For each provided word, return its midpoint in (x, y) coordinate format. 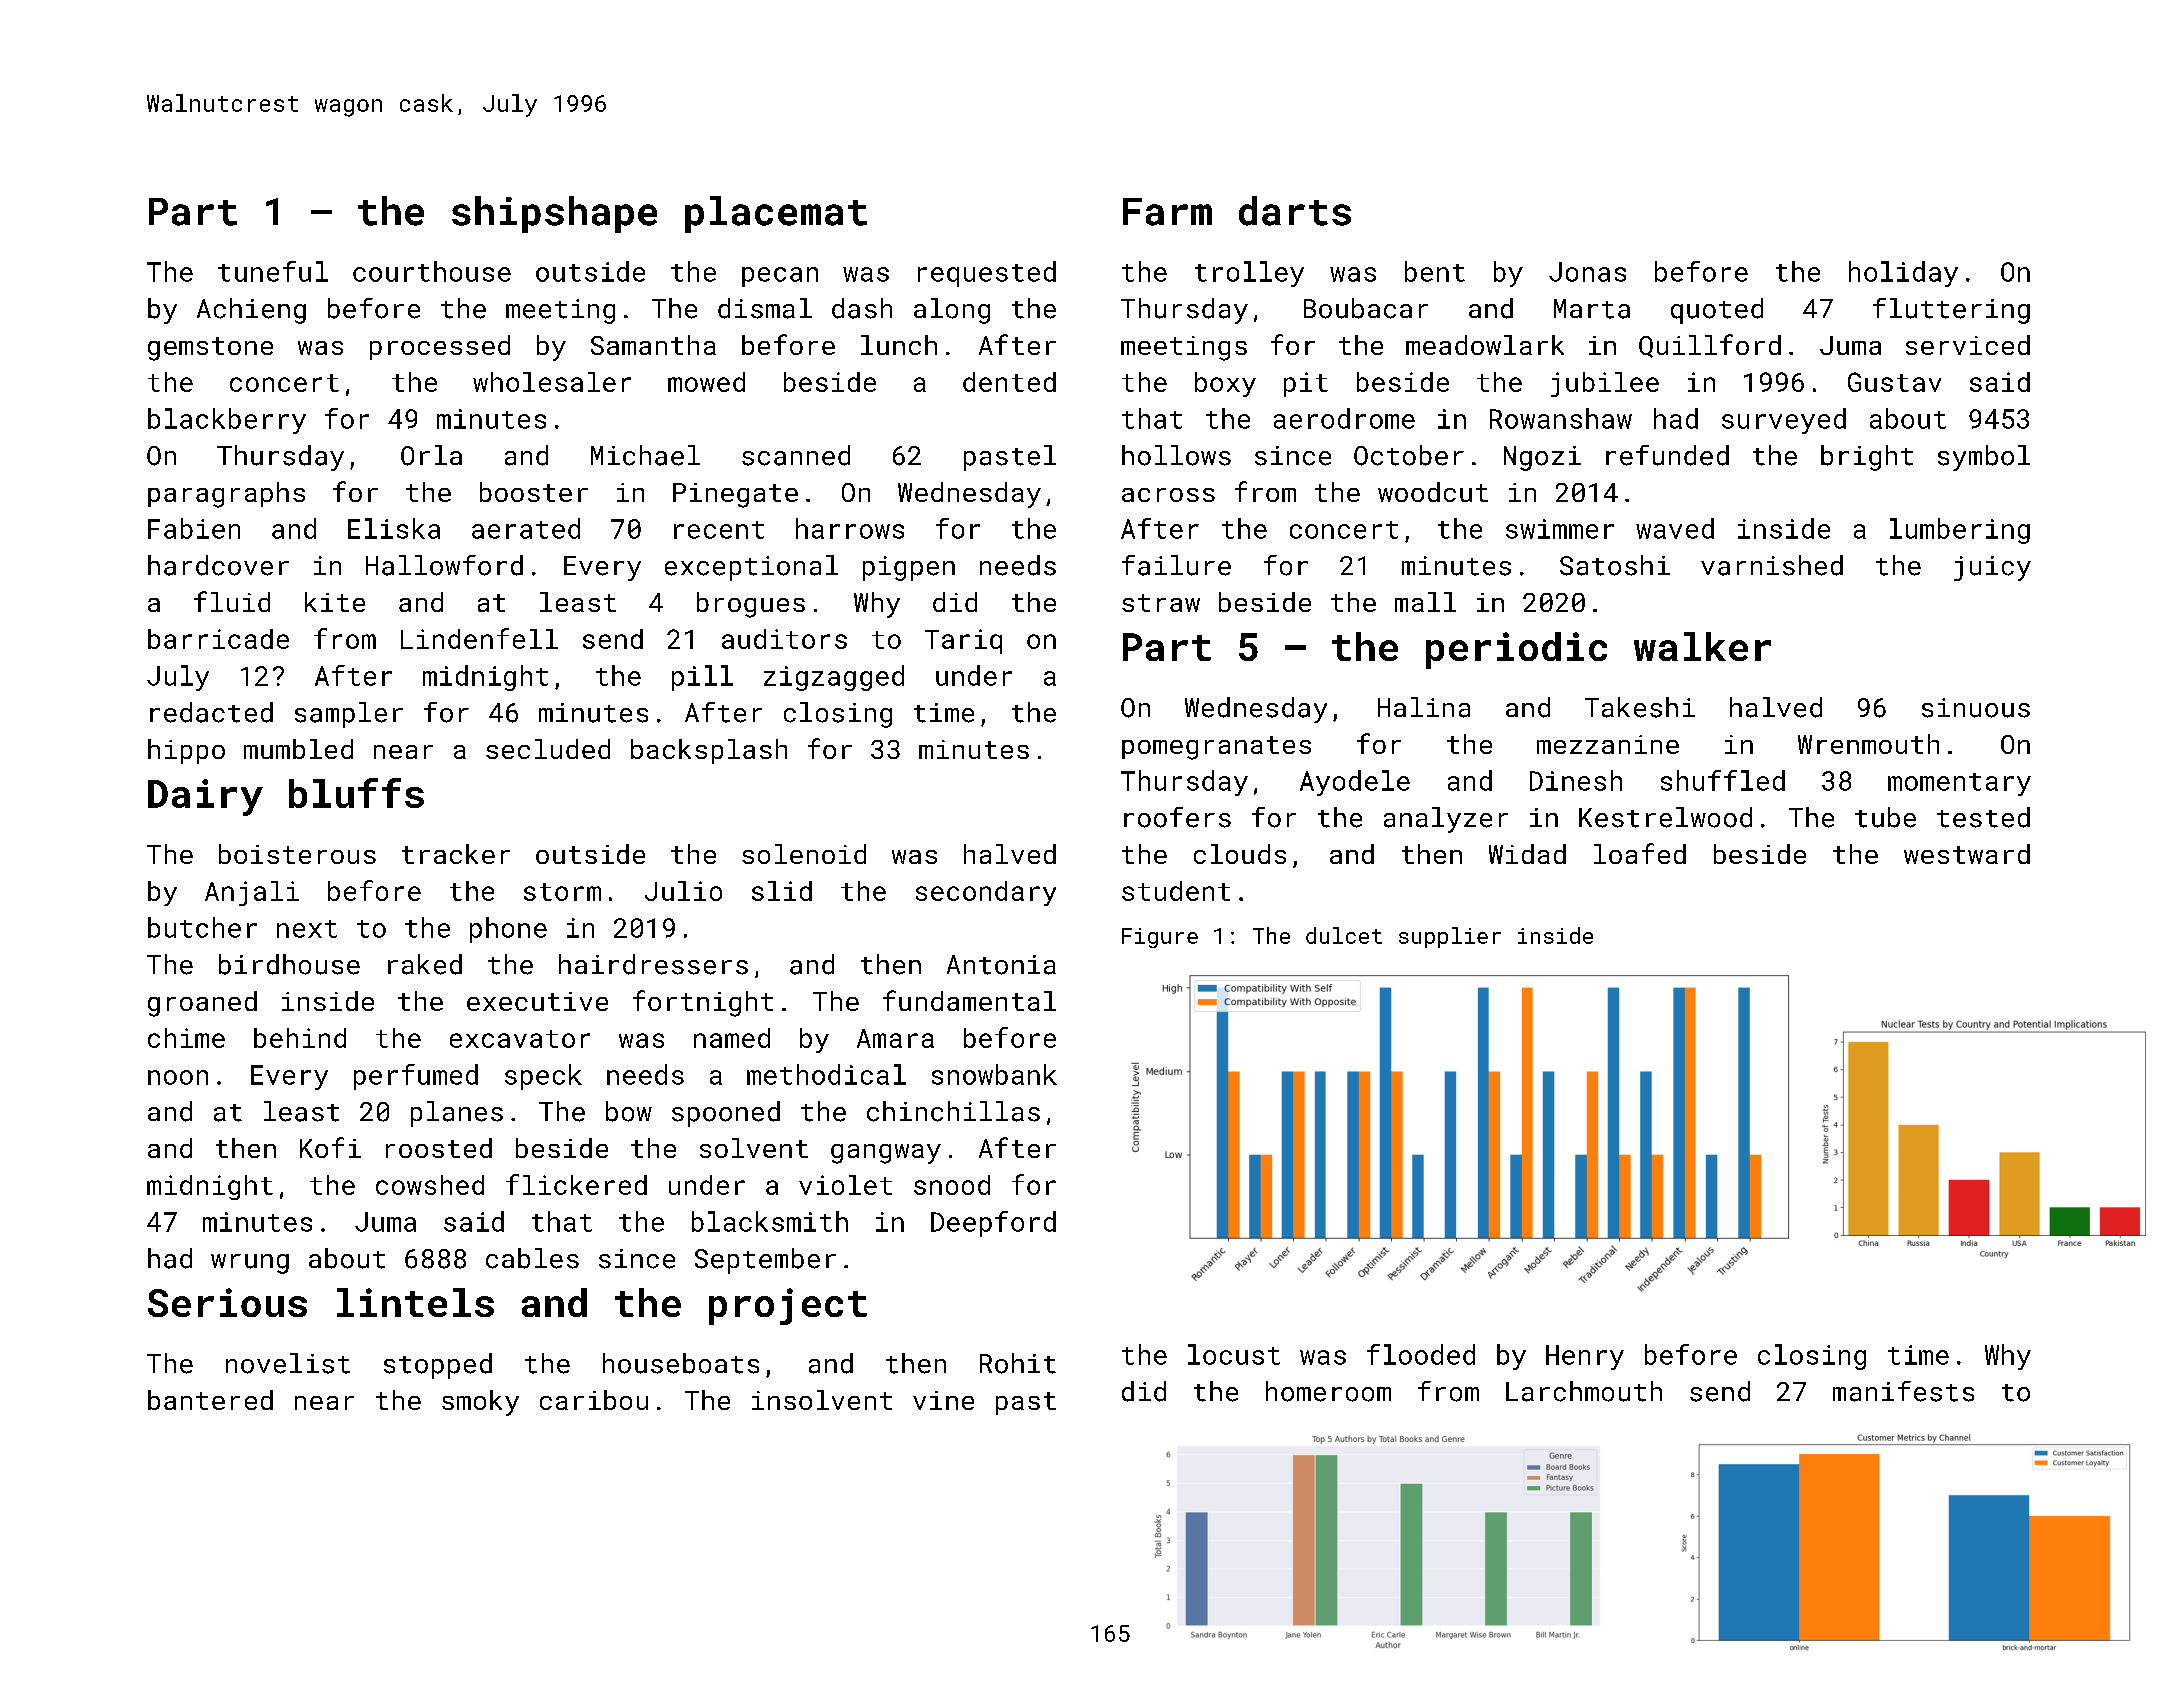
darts (1295, 211)
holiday (1903, 274)
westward (1967, 854)
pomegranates (1216, 748)
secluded (548, 749)
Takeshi (1640, 707)
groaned (202, 1004)
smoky (480, 1403)
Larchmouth (1584, 1391)
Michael (645, 455)
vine (943, 1400)
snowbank (994, 1074)
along (952, 311)
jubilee (1605, 384)
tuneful (273, 271)
